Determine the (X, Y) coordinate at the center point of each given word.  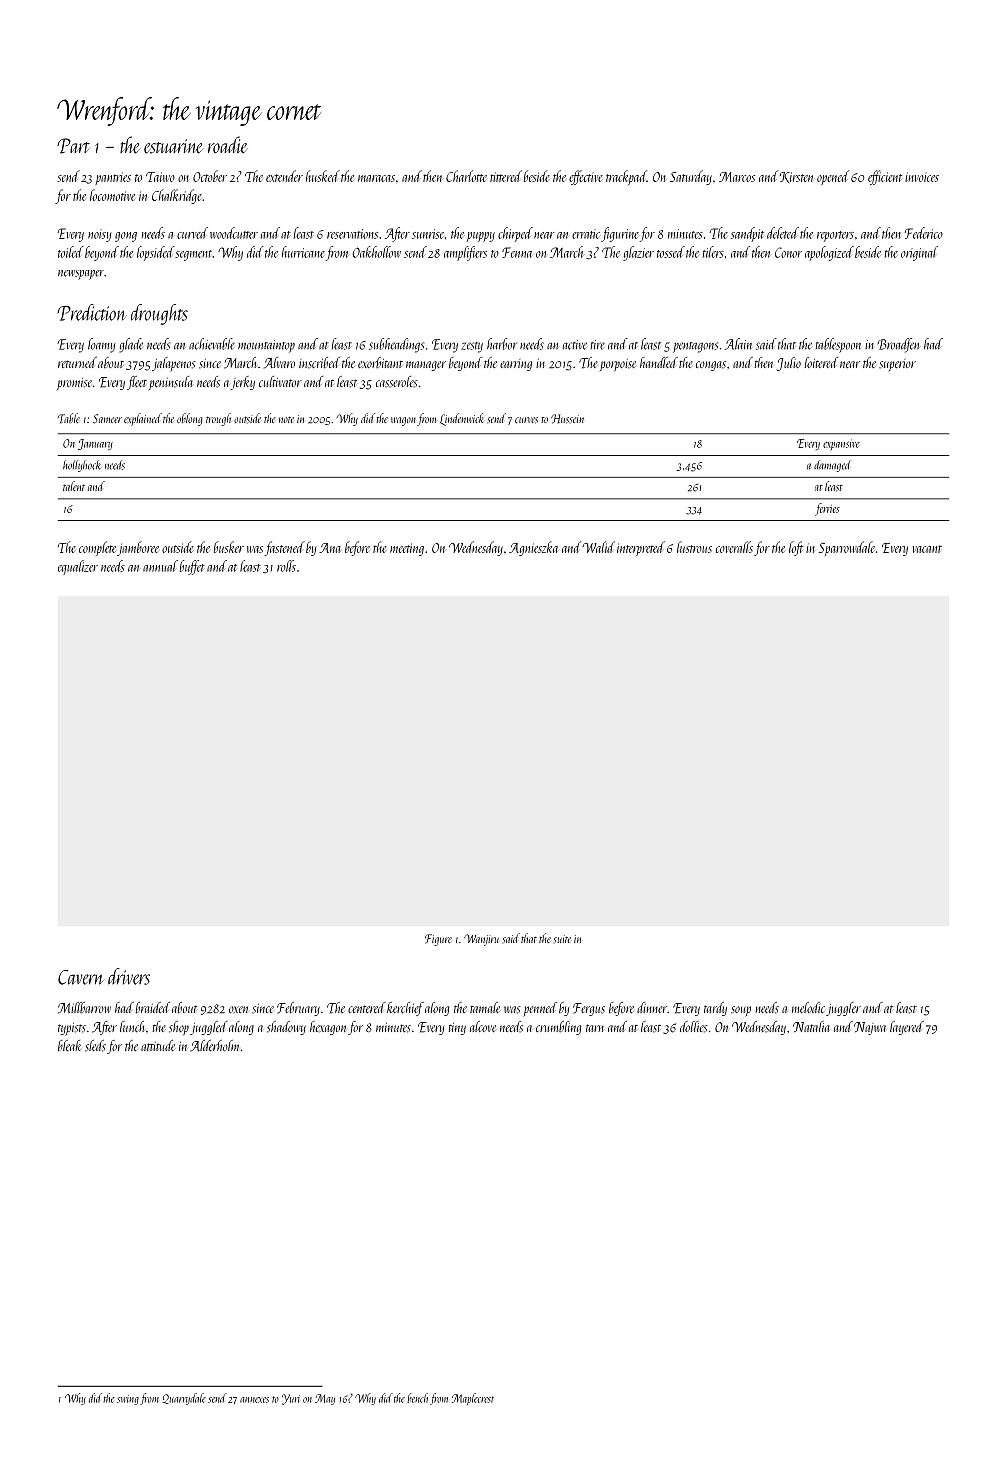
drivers (129, 976)
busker (229, 547)
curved (192, 233)
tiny (457, 1028)
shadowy (286, 1028)
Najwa (870, 1028)
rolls (286, 566)
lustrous (694, 547)
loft (796, 548)
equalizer (78, 567)
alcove (483, 1026)
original (919, 253)
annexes (254, 1400)
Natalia (811, 1026)
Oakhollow (376, 252)
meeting (407, 549)
